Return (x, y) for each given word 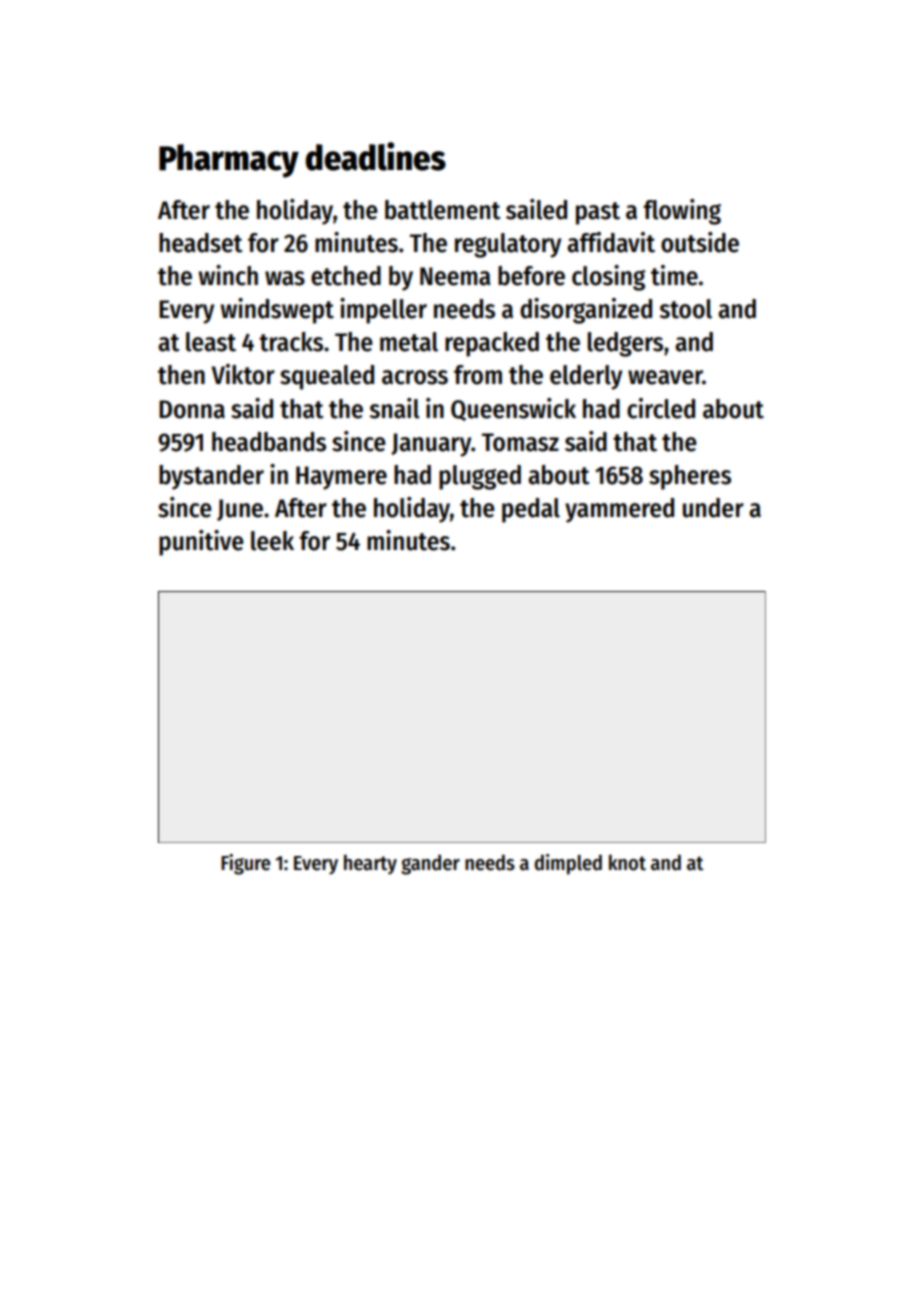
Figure (245, 864)
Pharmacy (229, 161)
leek (272, 541)
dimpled (568, 864)
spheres (690, 477)
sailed (536, 209)
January (431, 445)
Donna (192, 409)
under (713, 508)
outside (700, 242)
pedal (531, 510)
